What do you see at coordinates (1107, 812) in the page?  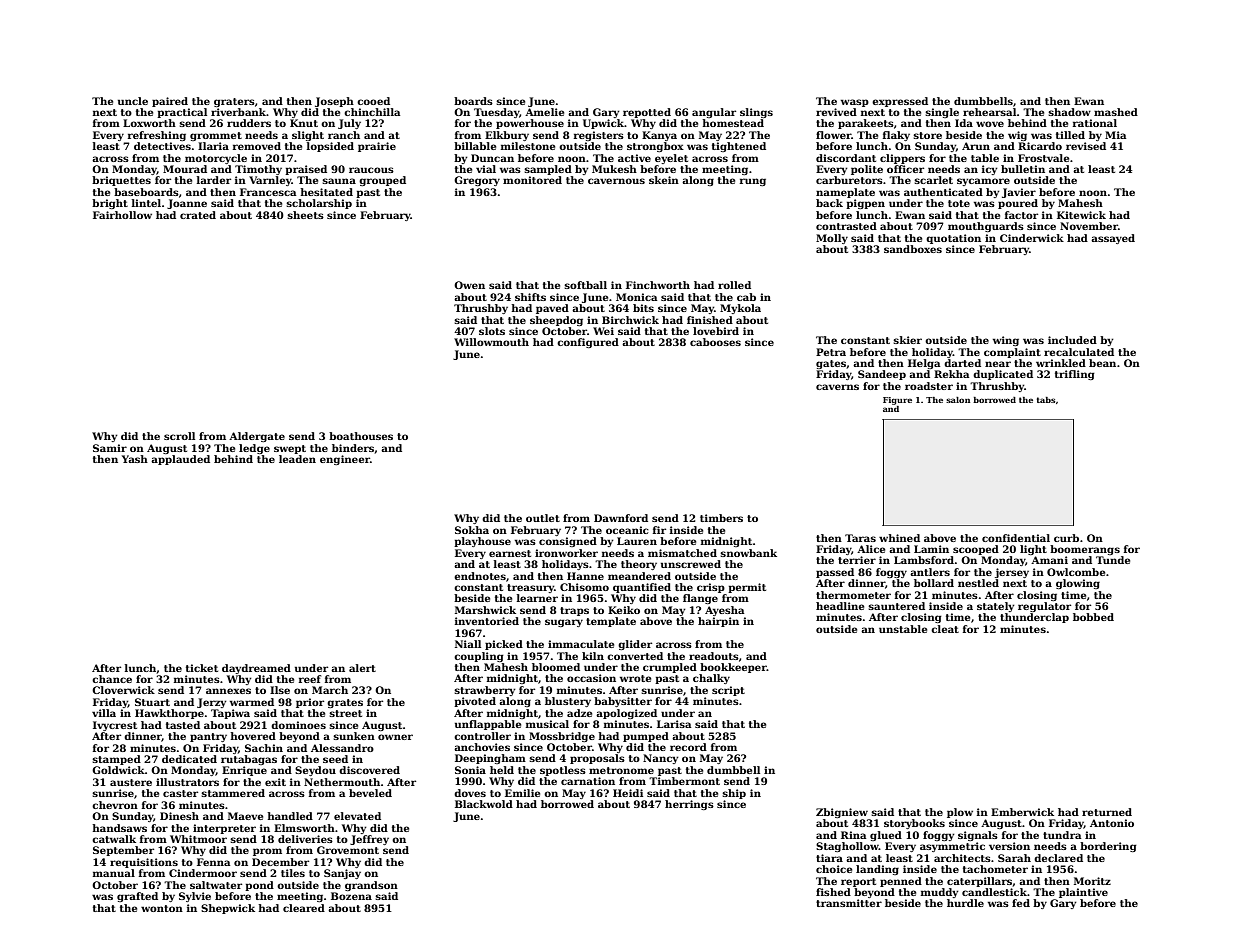 I see `returned` at bounding box center [1107, 812].
